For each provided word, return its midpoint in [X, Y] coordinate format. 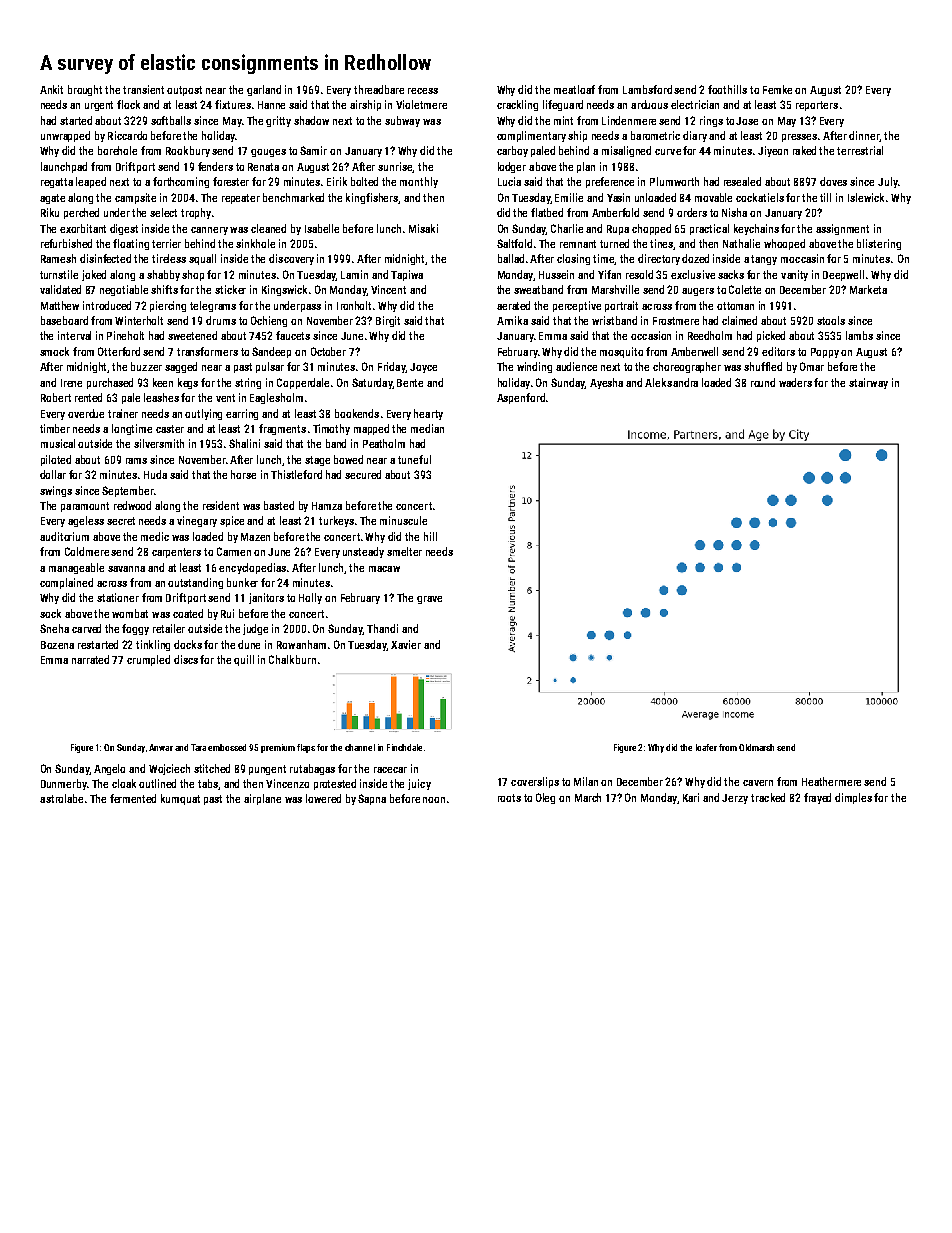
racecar [390, 770]
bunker [242, 582]
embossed [227, 747]
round [763, 382]
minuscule [403, 520]
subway [402, 121]
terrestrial [860, 150]
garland [264, 90]
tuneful [414, 459]
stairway [868, 383]
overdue [86, 413]
